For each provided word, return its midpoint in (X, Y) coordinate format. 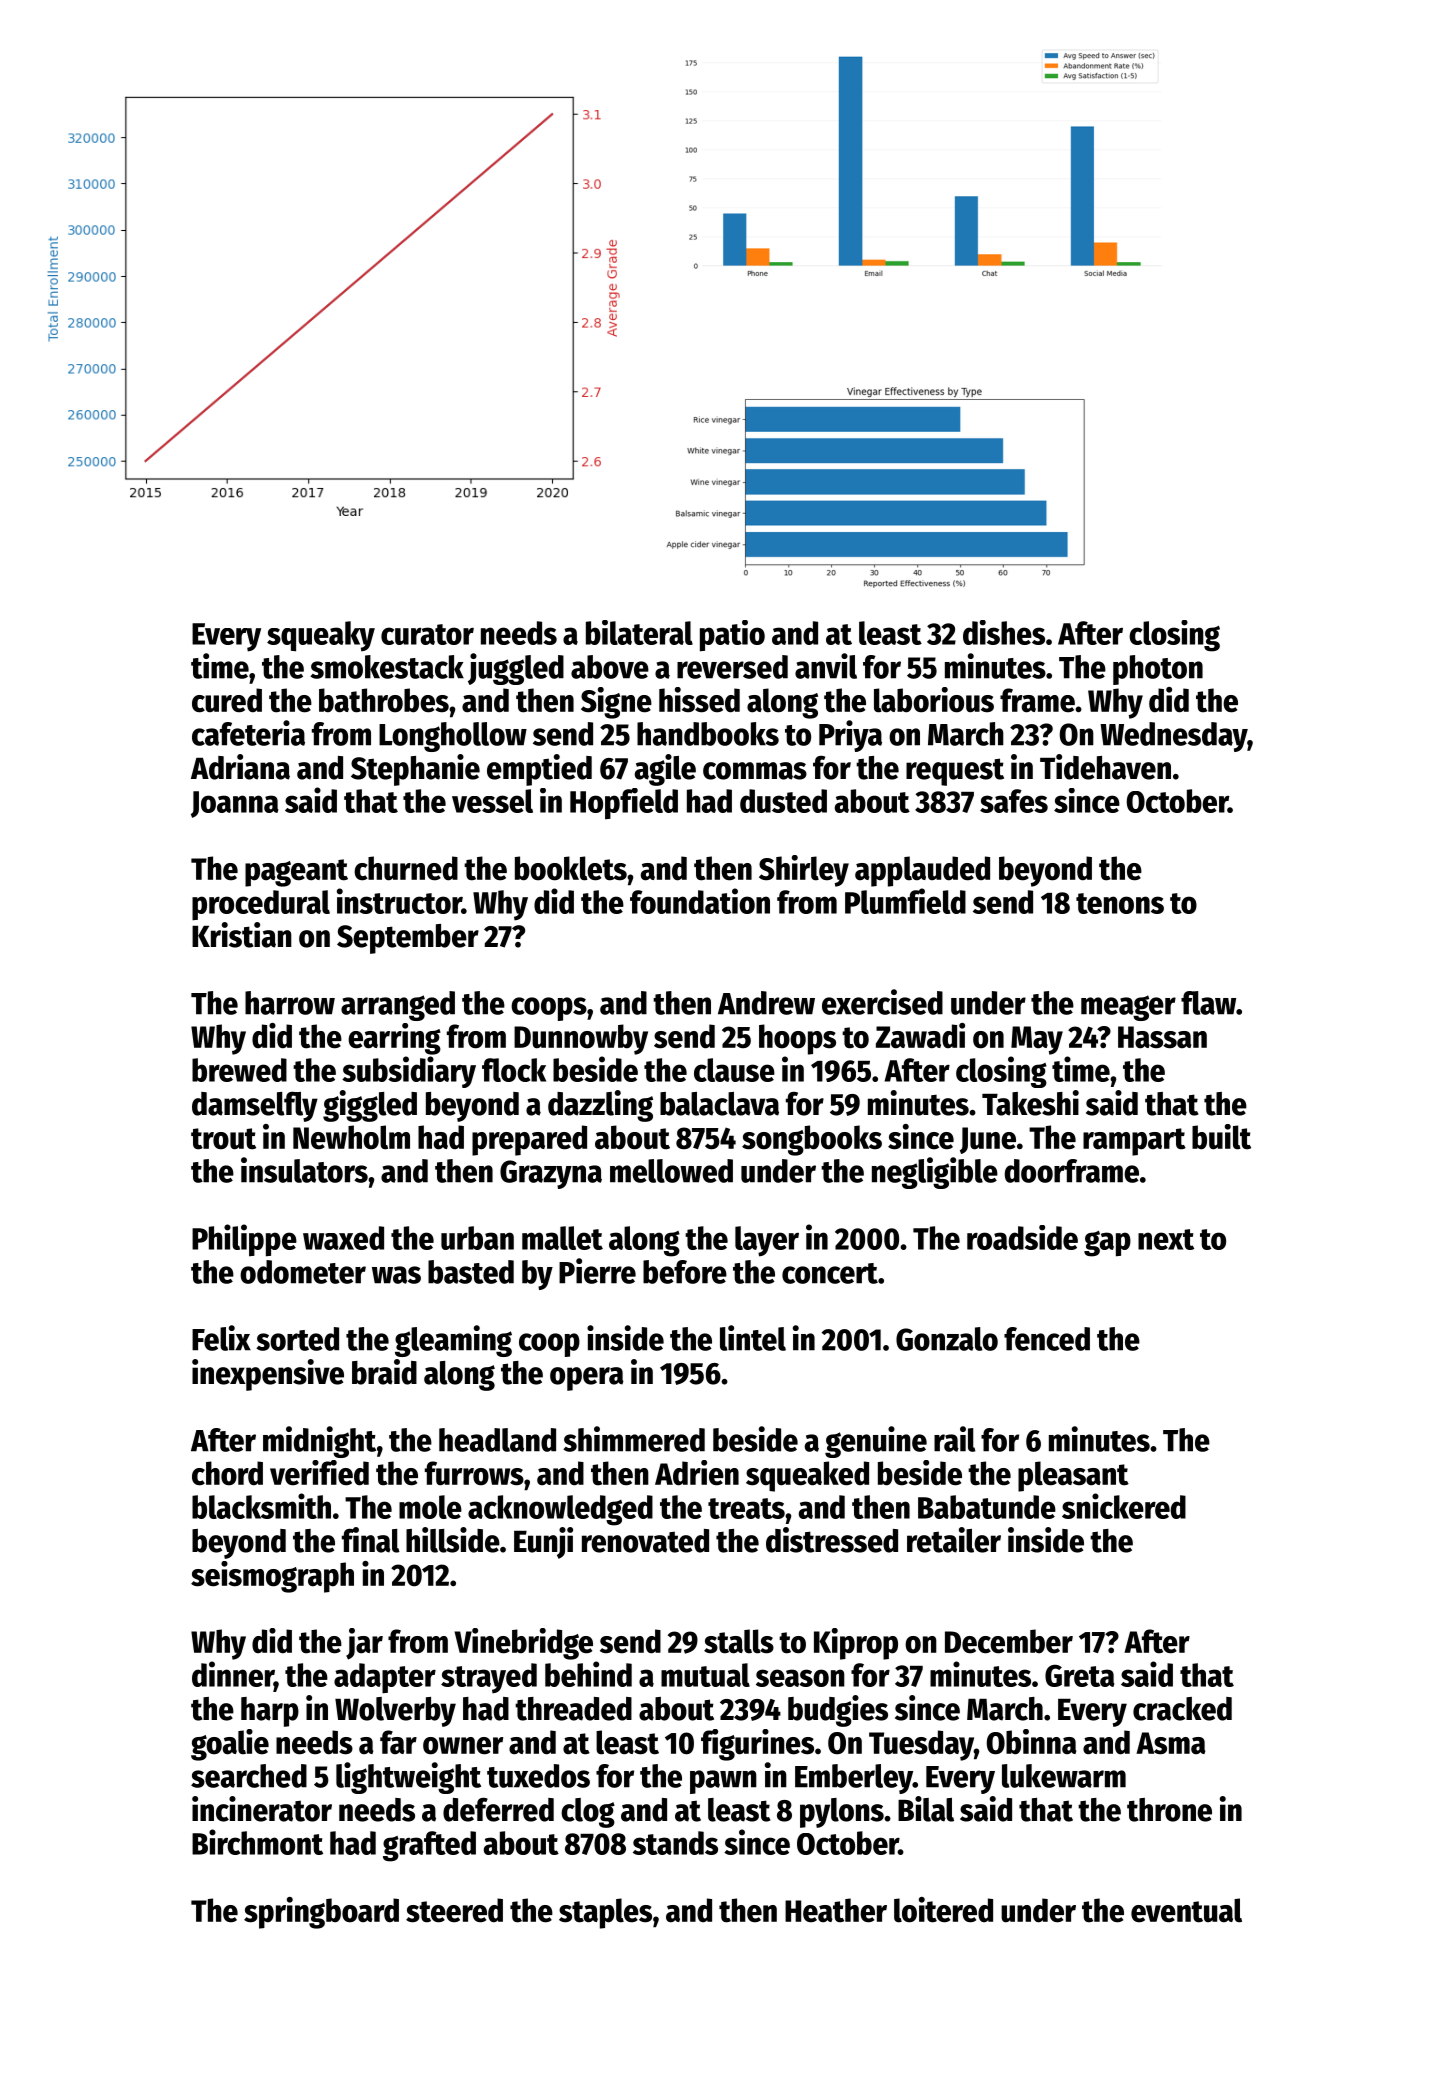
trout (223, 1139)
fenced (1047, 1339)
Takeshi (1030, 1103)
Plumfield (905, 901)
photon (1158, 670)
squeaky (321, 636)
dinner (233, 1674)
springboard (321, 1913)
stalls (739, 1641)
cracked (1182, 1709)
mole (430, 1507)
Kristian (242, 935)
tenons (1120, 903)
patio (732, 636)
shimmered (634, 1439)
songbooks (812, 1140)
